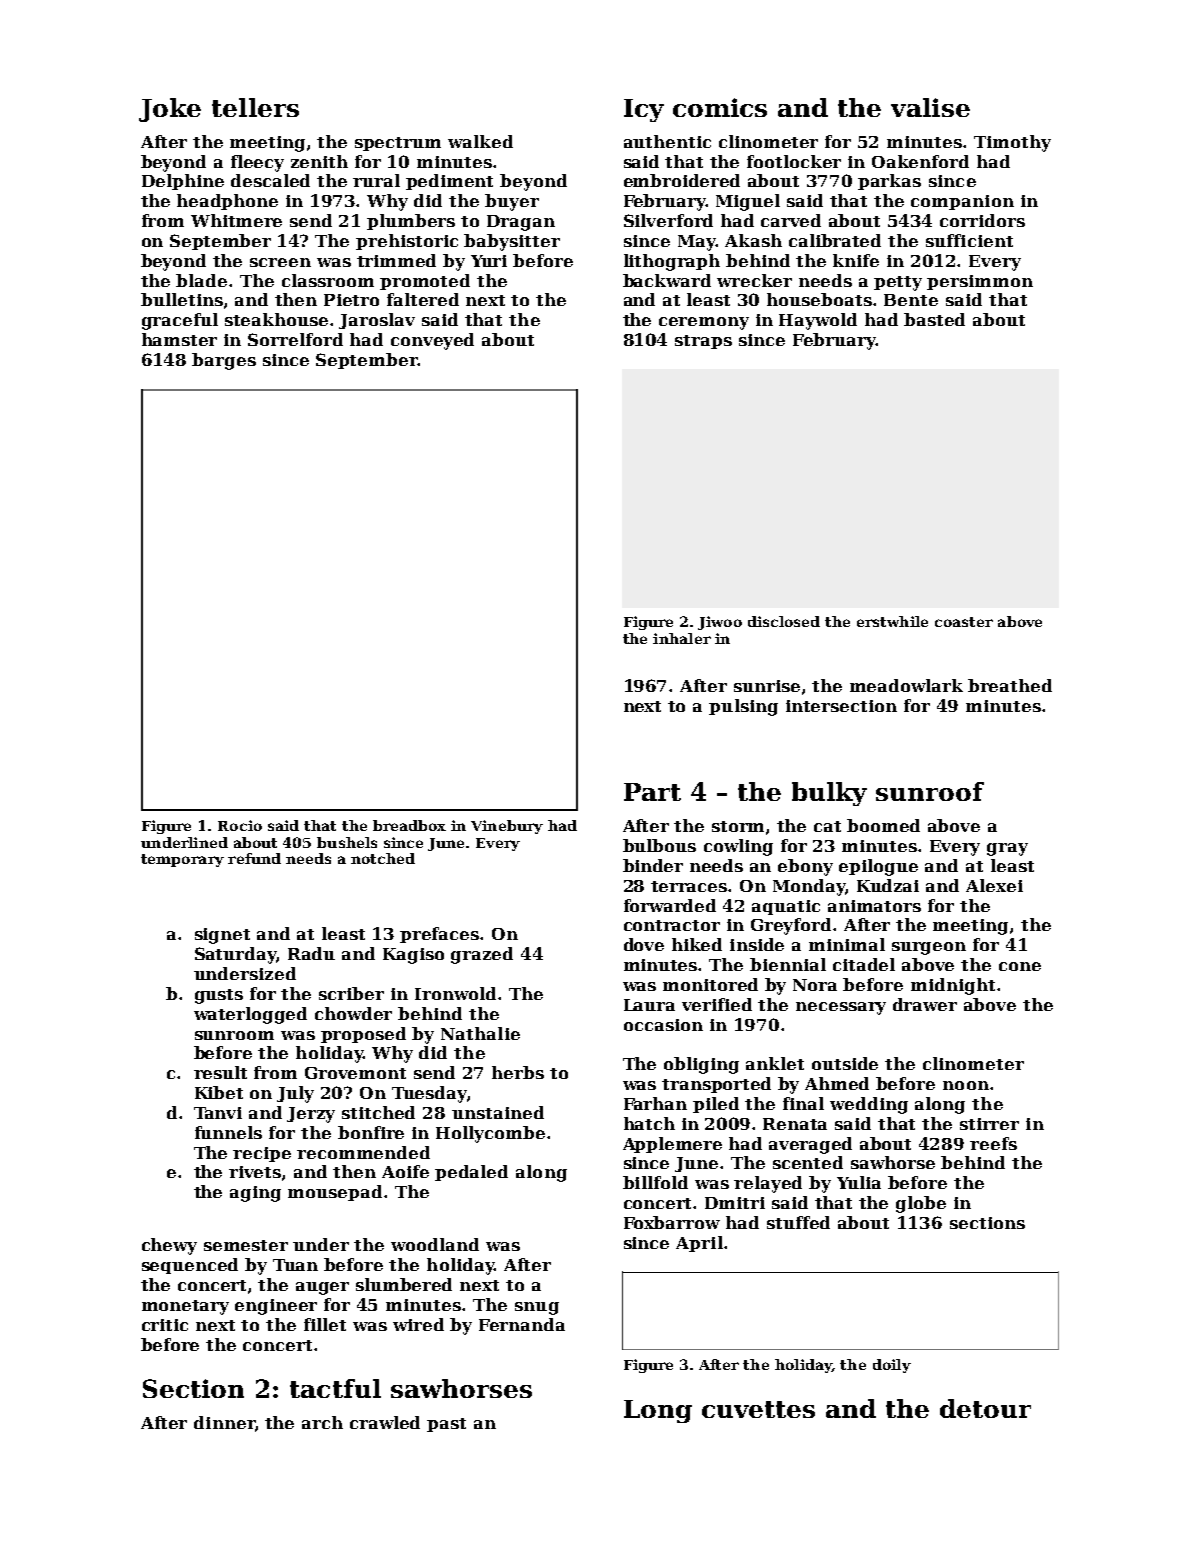 This document has width=1200, height=1553. What do you see at coordinates (652, 792) in the document?
I see `Part` at bounding box center [652, 792].
